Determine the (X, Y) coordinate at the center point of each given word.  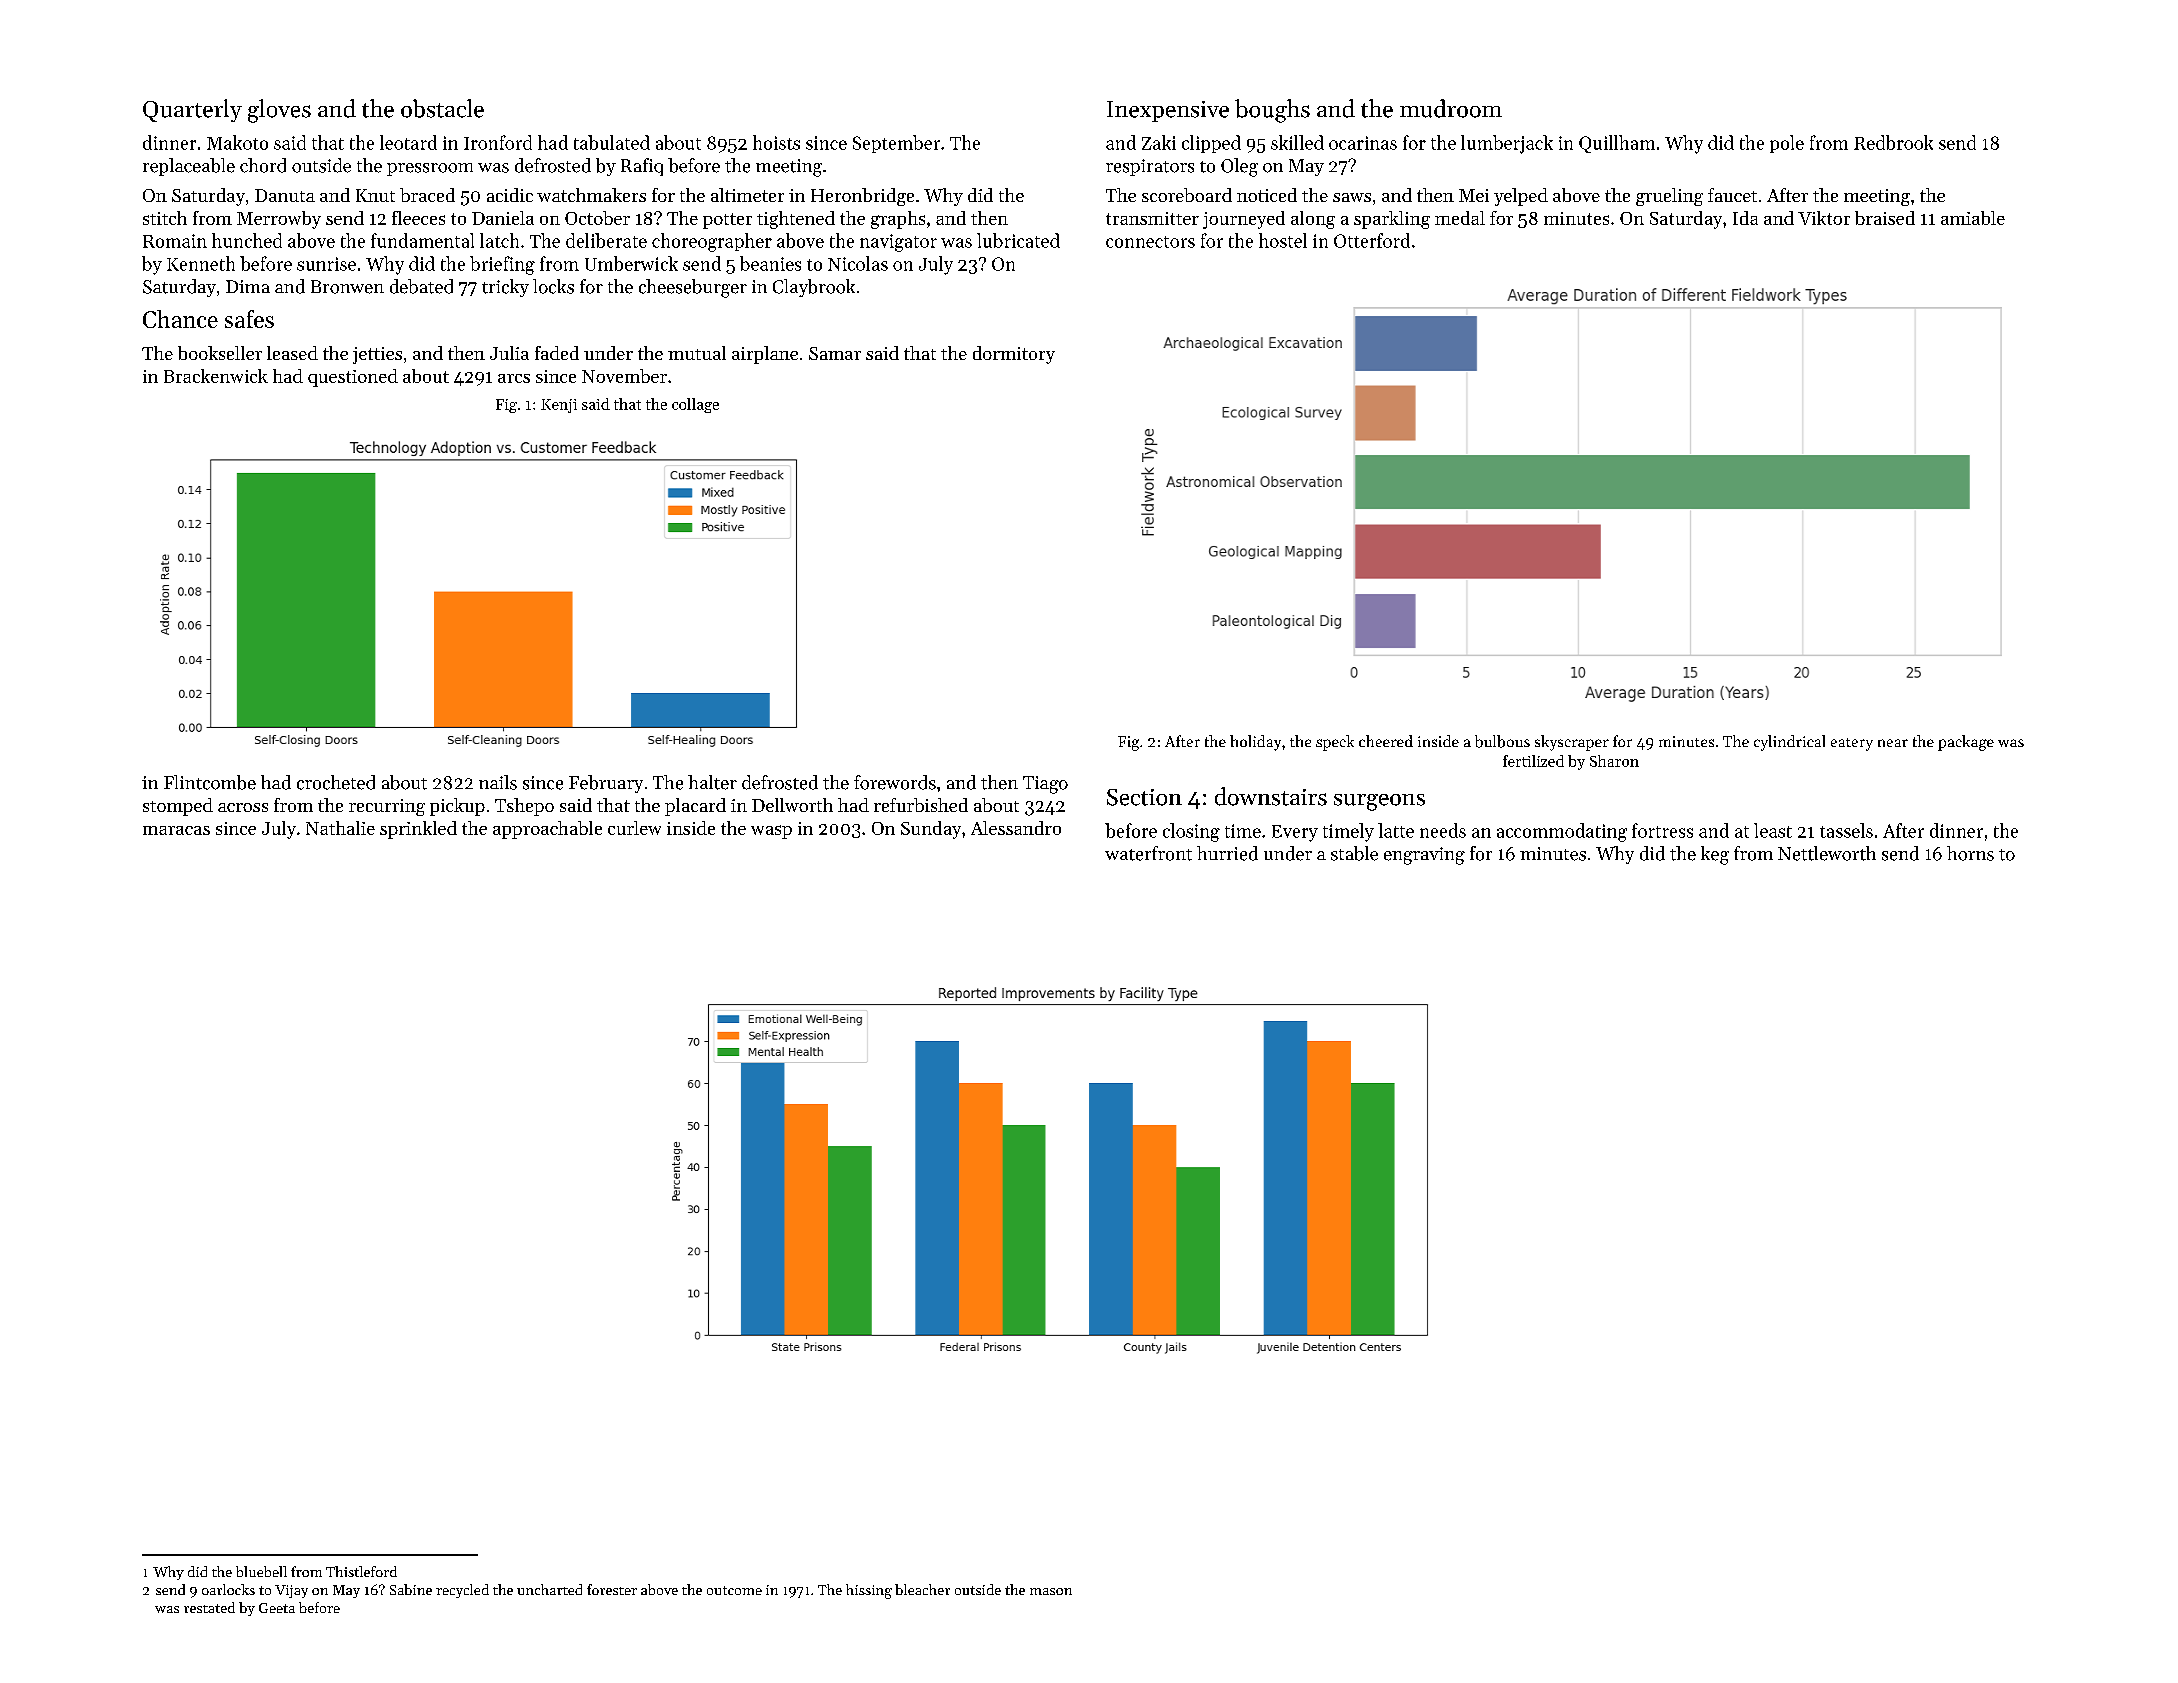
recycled (462, 1591)
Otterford (1372, 240)
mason (1051, 1591)
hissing (869, 1591)
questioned (353, 378)
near (1893, 743)
